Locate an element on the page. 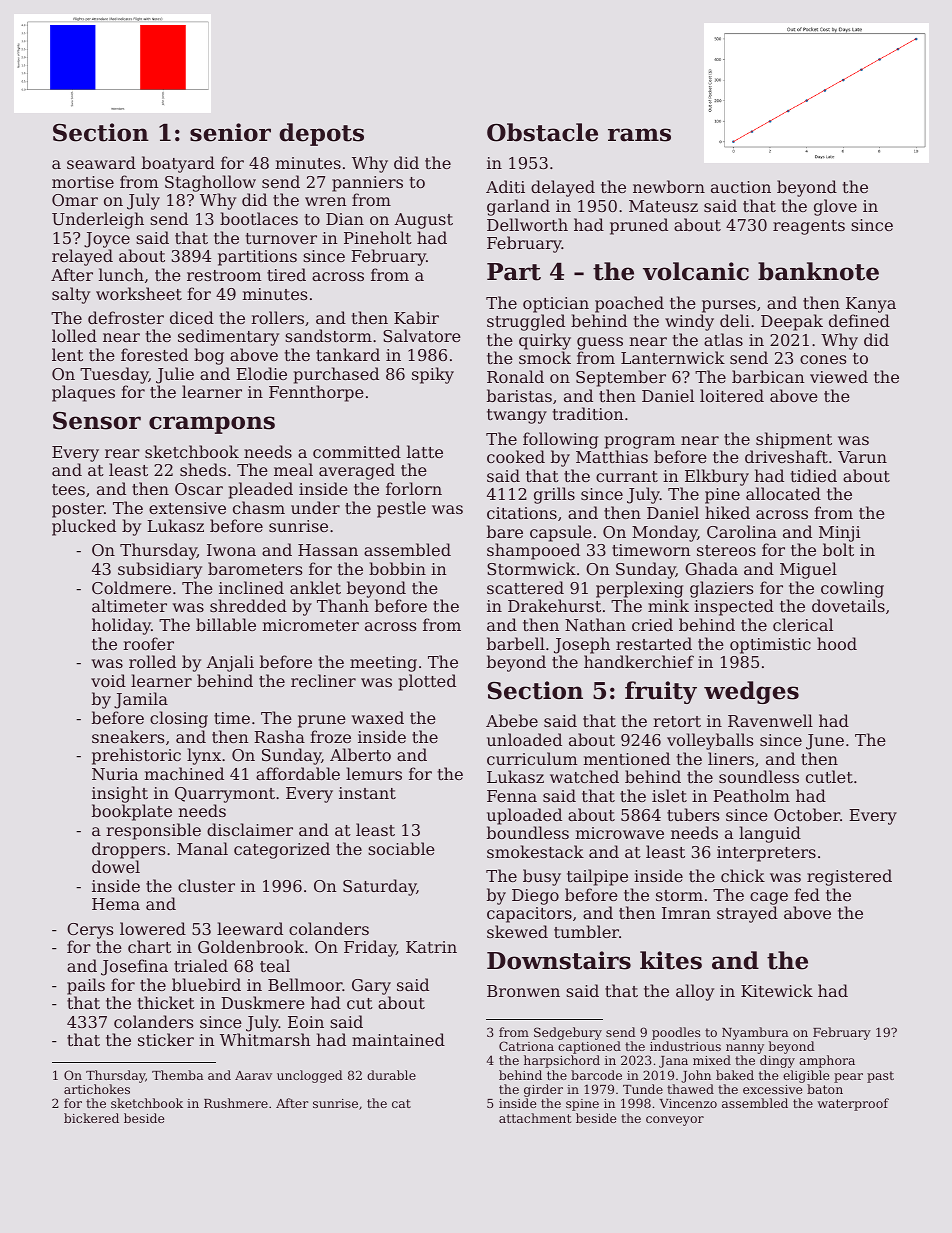 The width and height of the image is (952, 1233). attachment is located at coordinates (535, 1118).
